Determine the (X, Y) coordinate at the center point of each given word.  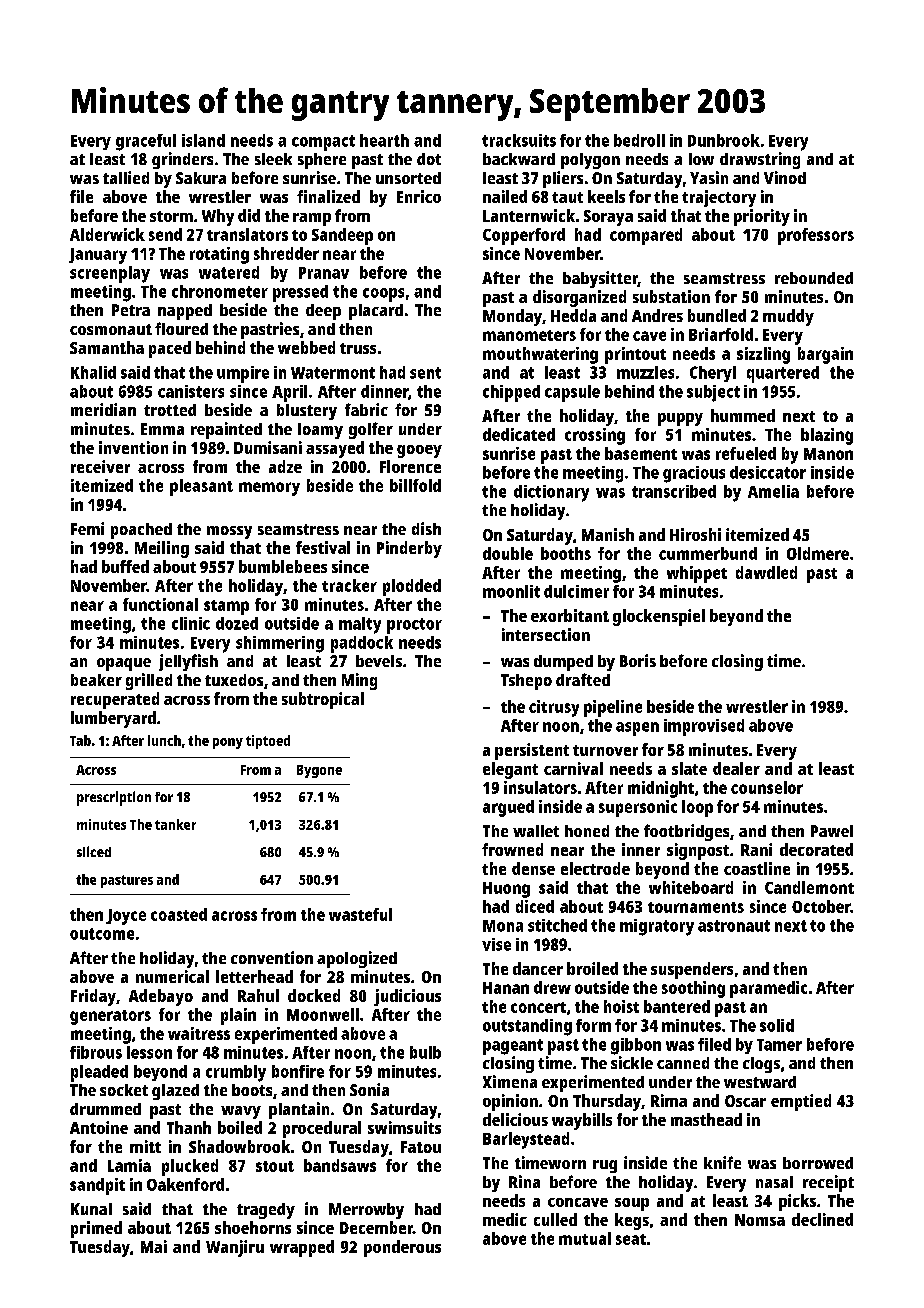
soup (632, 1204)
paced (170, 349)
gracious (694, 474)
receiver (100, 466)
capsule (572, 393)
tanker (175, 824)
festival (323, 547)
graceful (146, 142)
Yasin (709, 177)
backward (519, 159)
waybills (582, 1121)
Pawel (832, 831)
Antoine (99, 1127)
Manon (828, 454)
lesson (149, 1052)
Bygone (319, 771)
